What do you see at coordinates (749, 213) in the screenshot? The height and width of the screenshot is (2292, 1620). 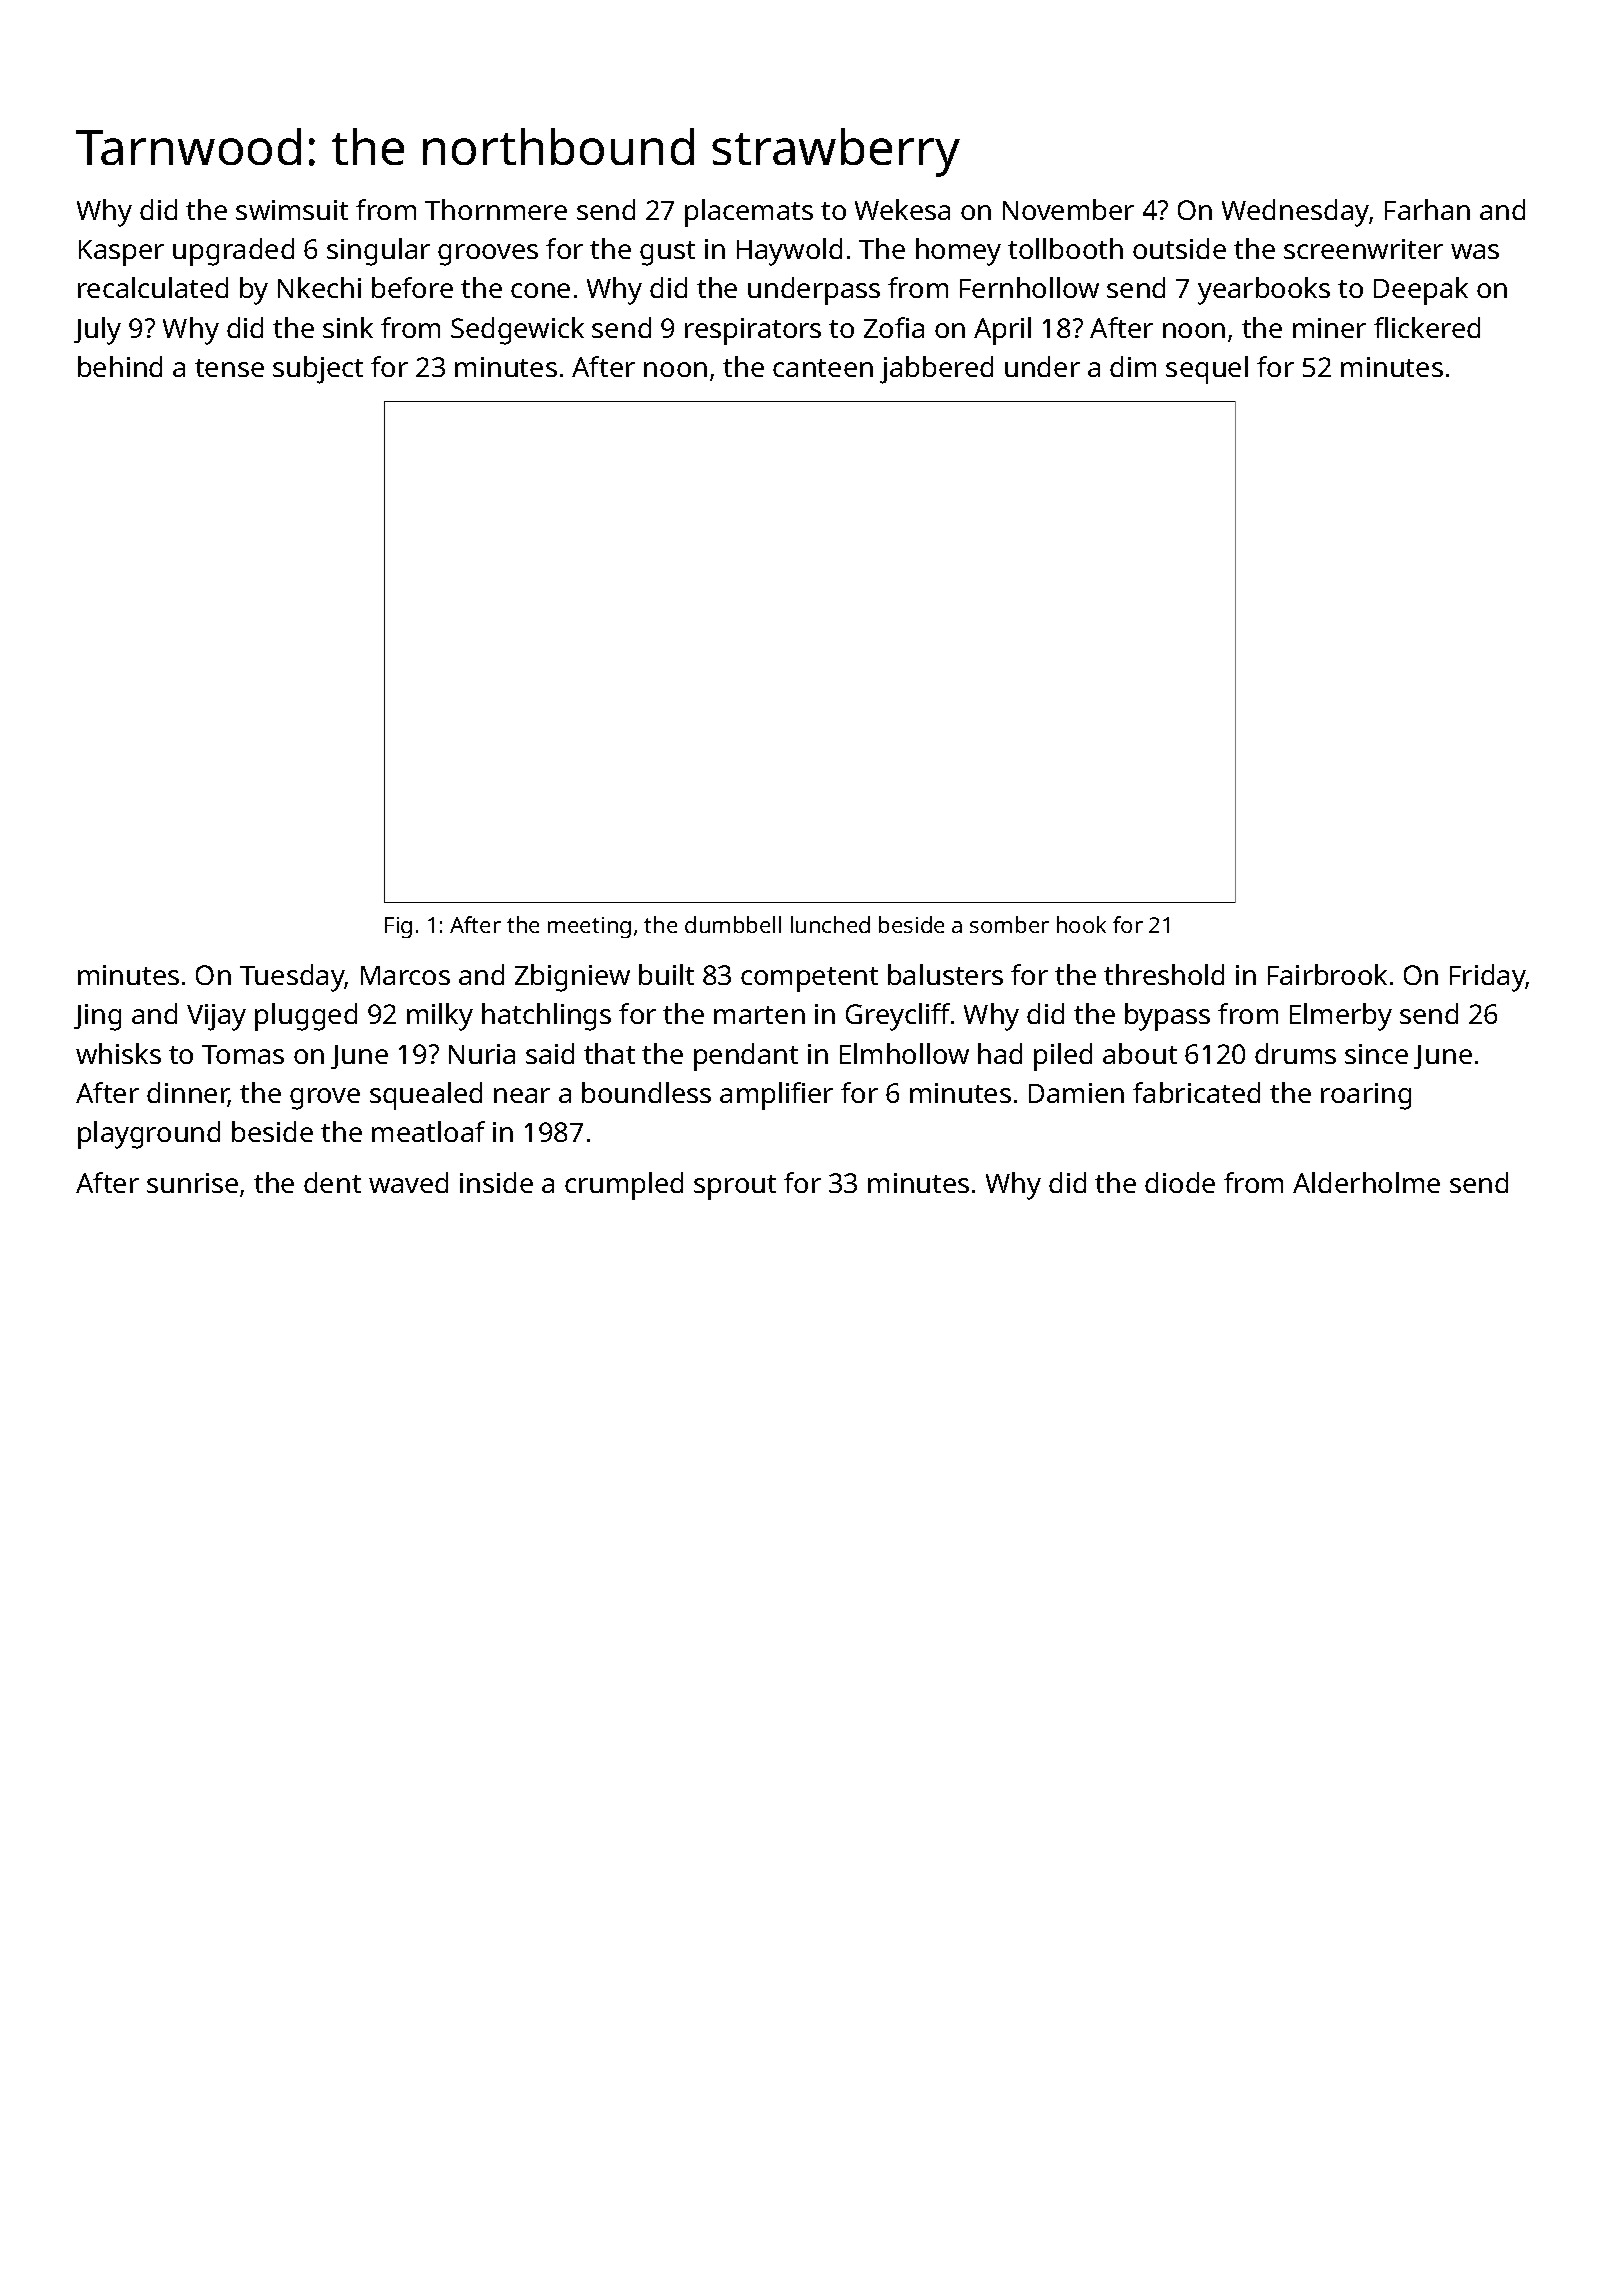 I see `placemats` at bounding box center [749, 213].
